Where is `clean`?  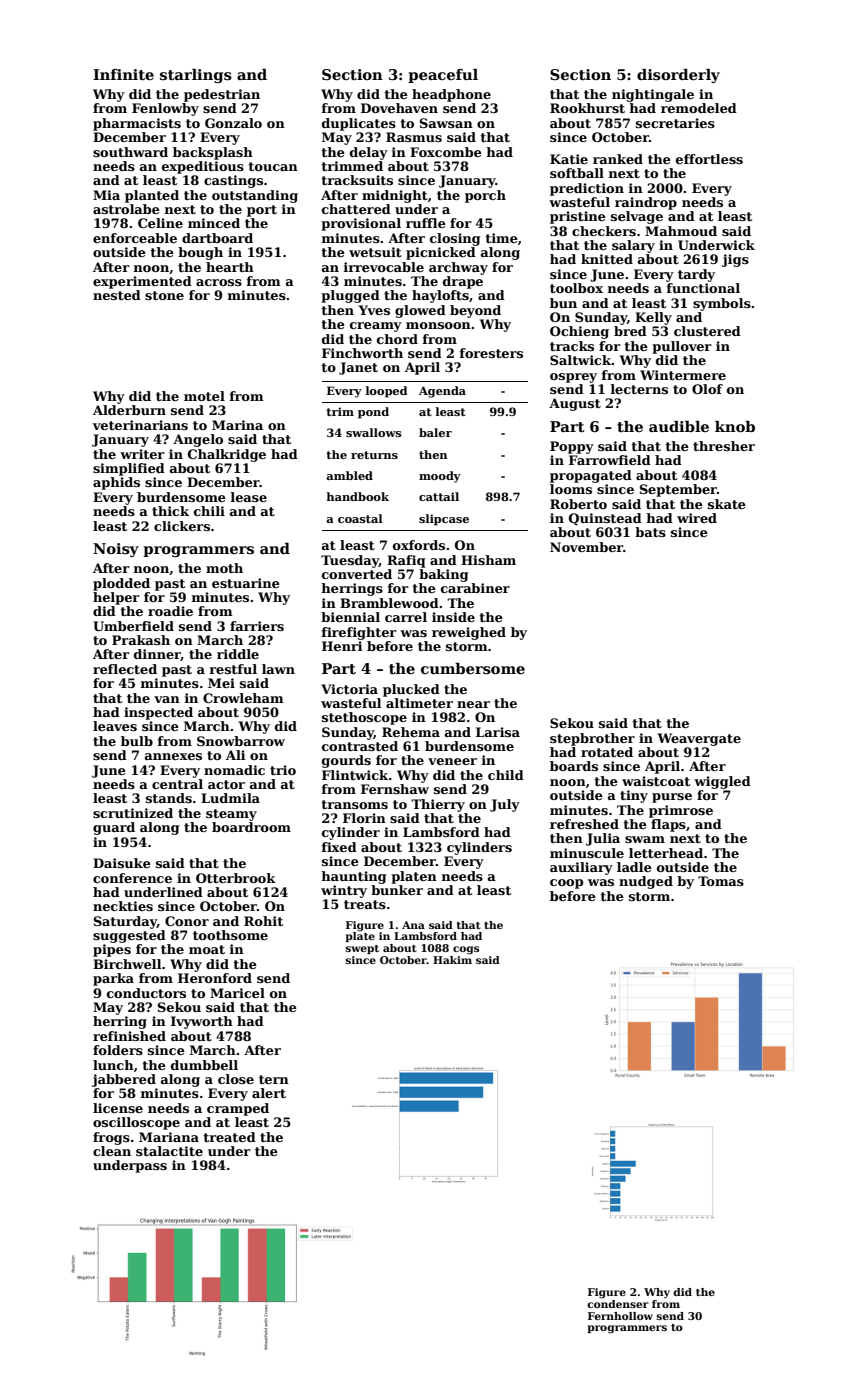 clean is located at coordinates (112, 1151).
